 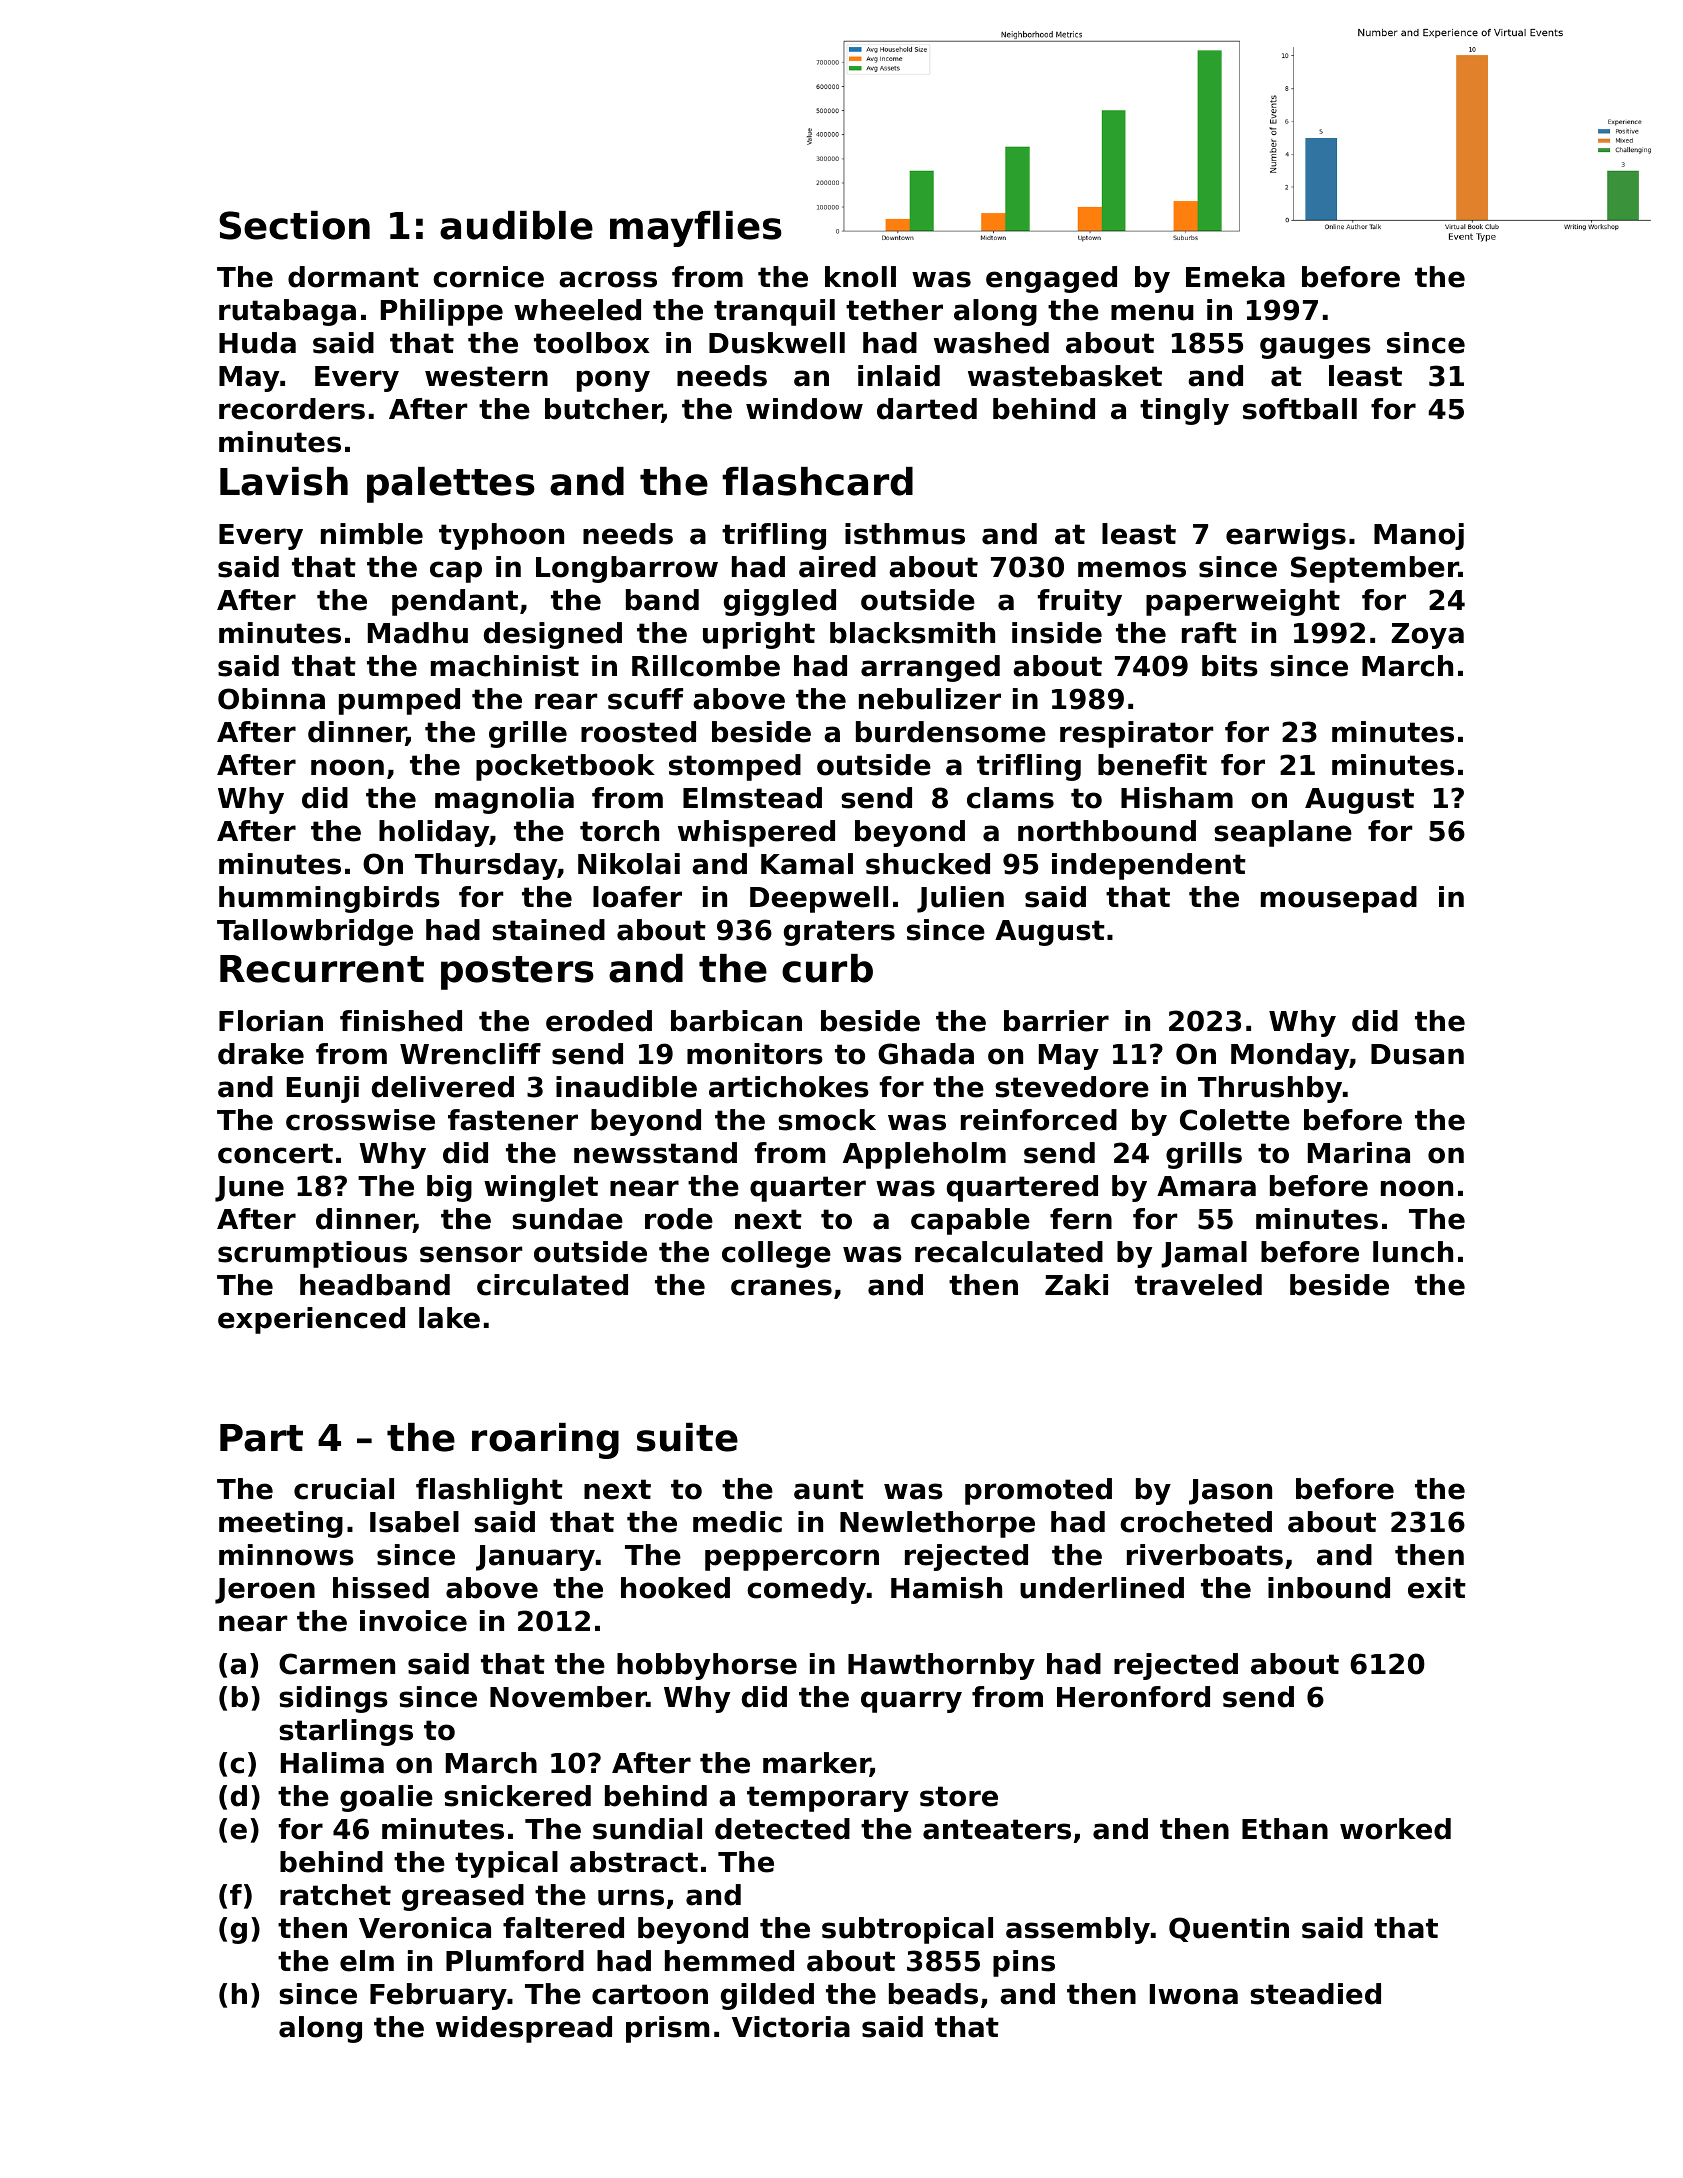 What do you see at coordinates (335, 1895) in the screenshot?
I see `ratchet` at bounding box center [335, 1895].
